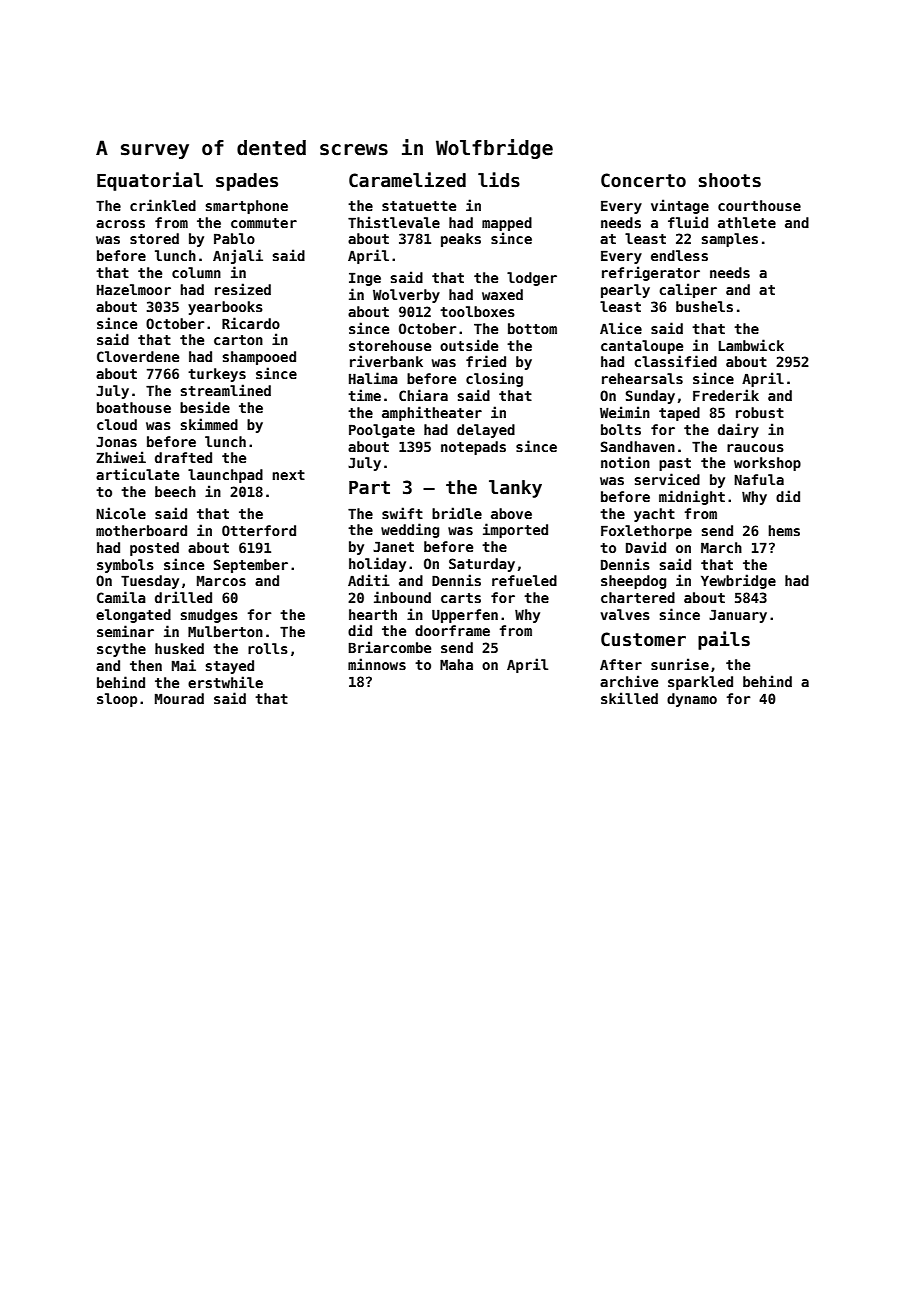 The image size is (908, 1316). Describe the element at coordinates (221, 580) in the document. I see `Marcos` at that location.
